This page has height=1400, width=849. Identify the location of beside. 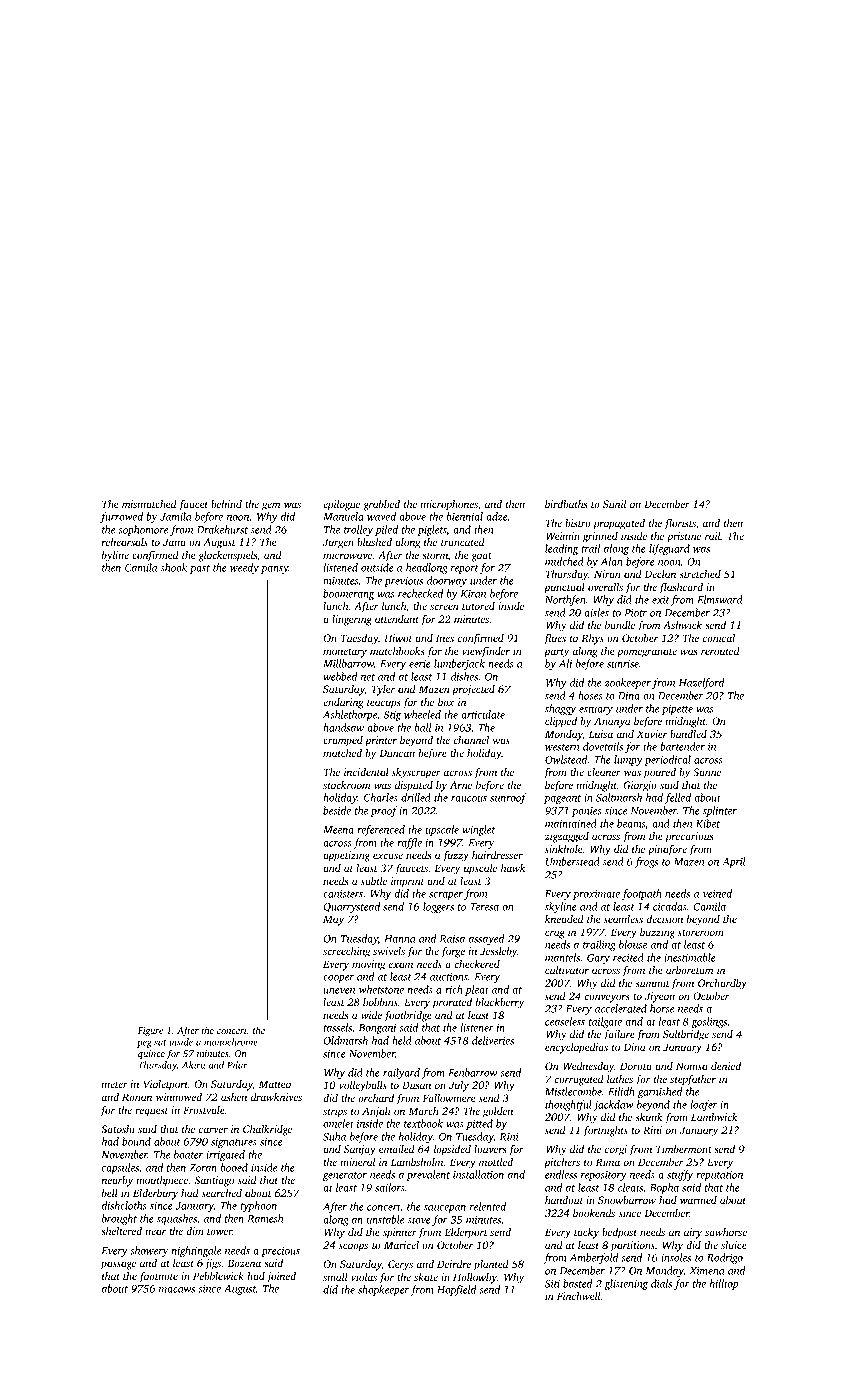
(337, 810).
